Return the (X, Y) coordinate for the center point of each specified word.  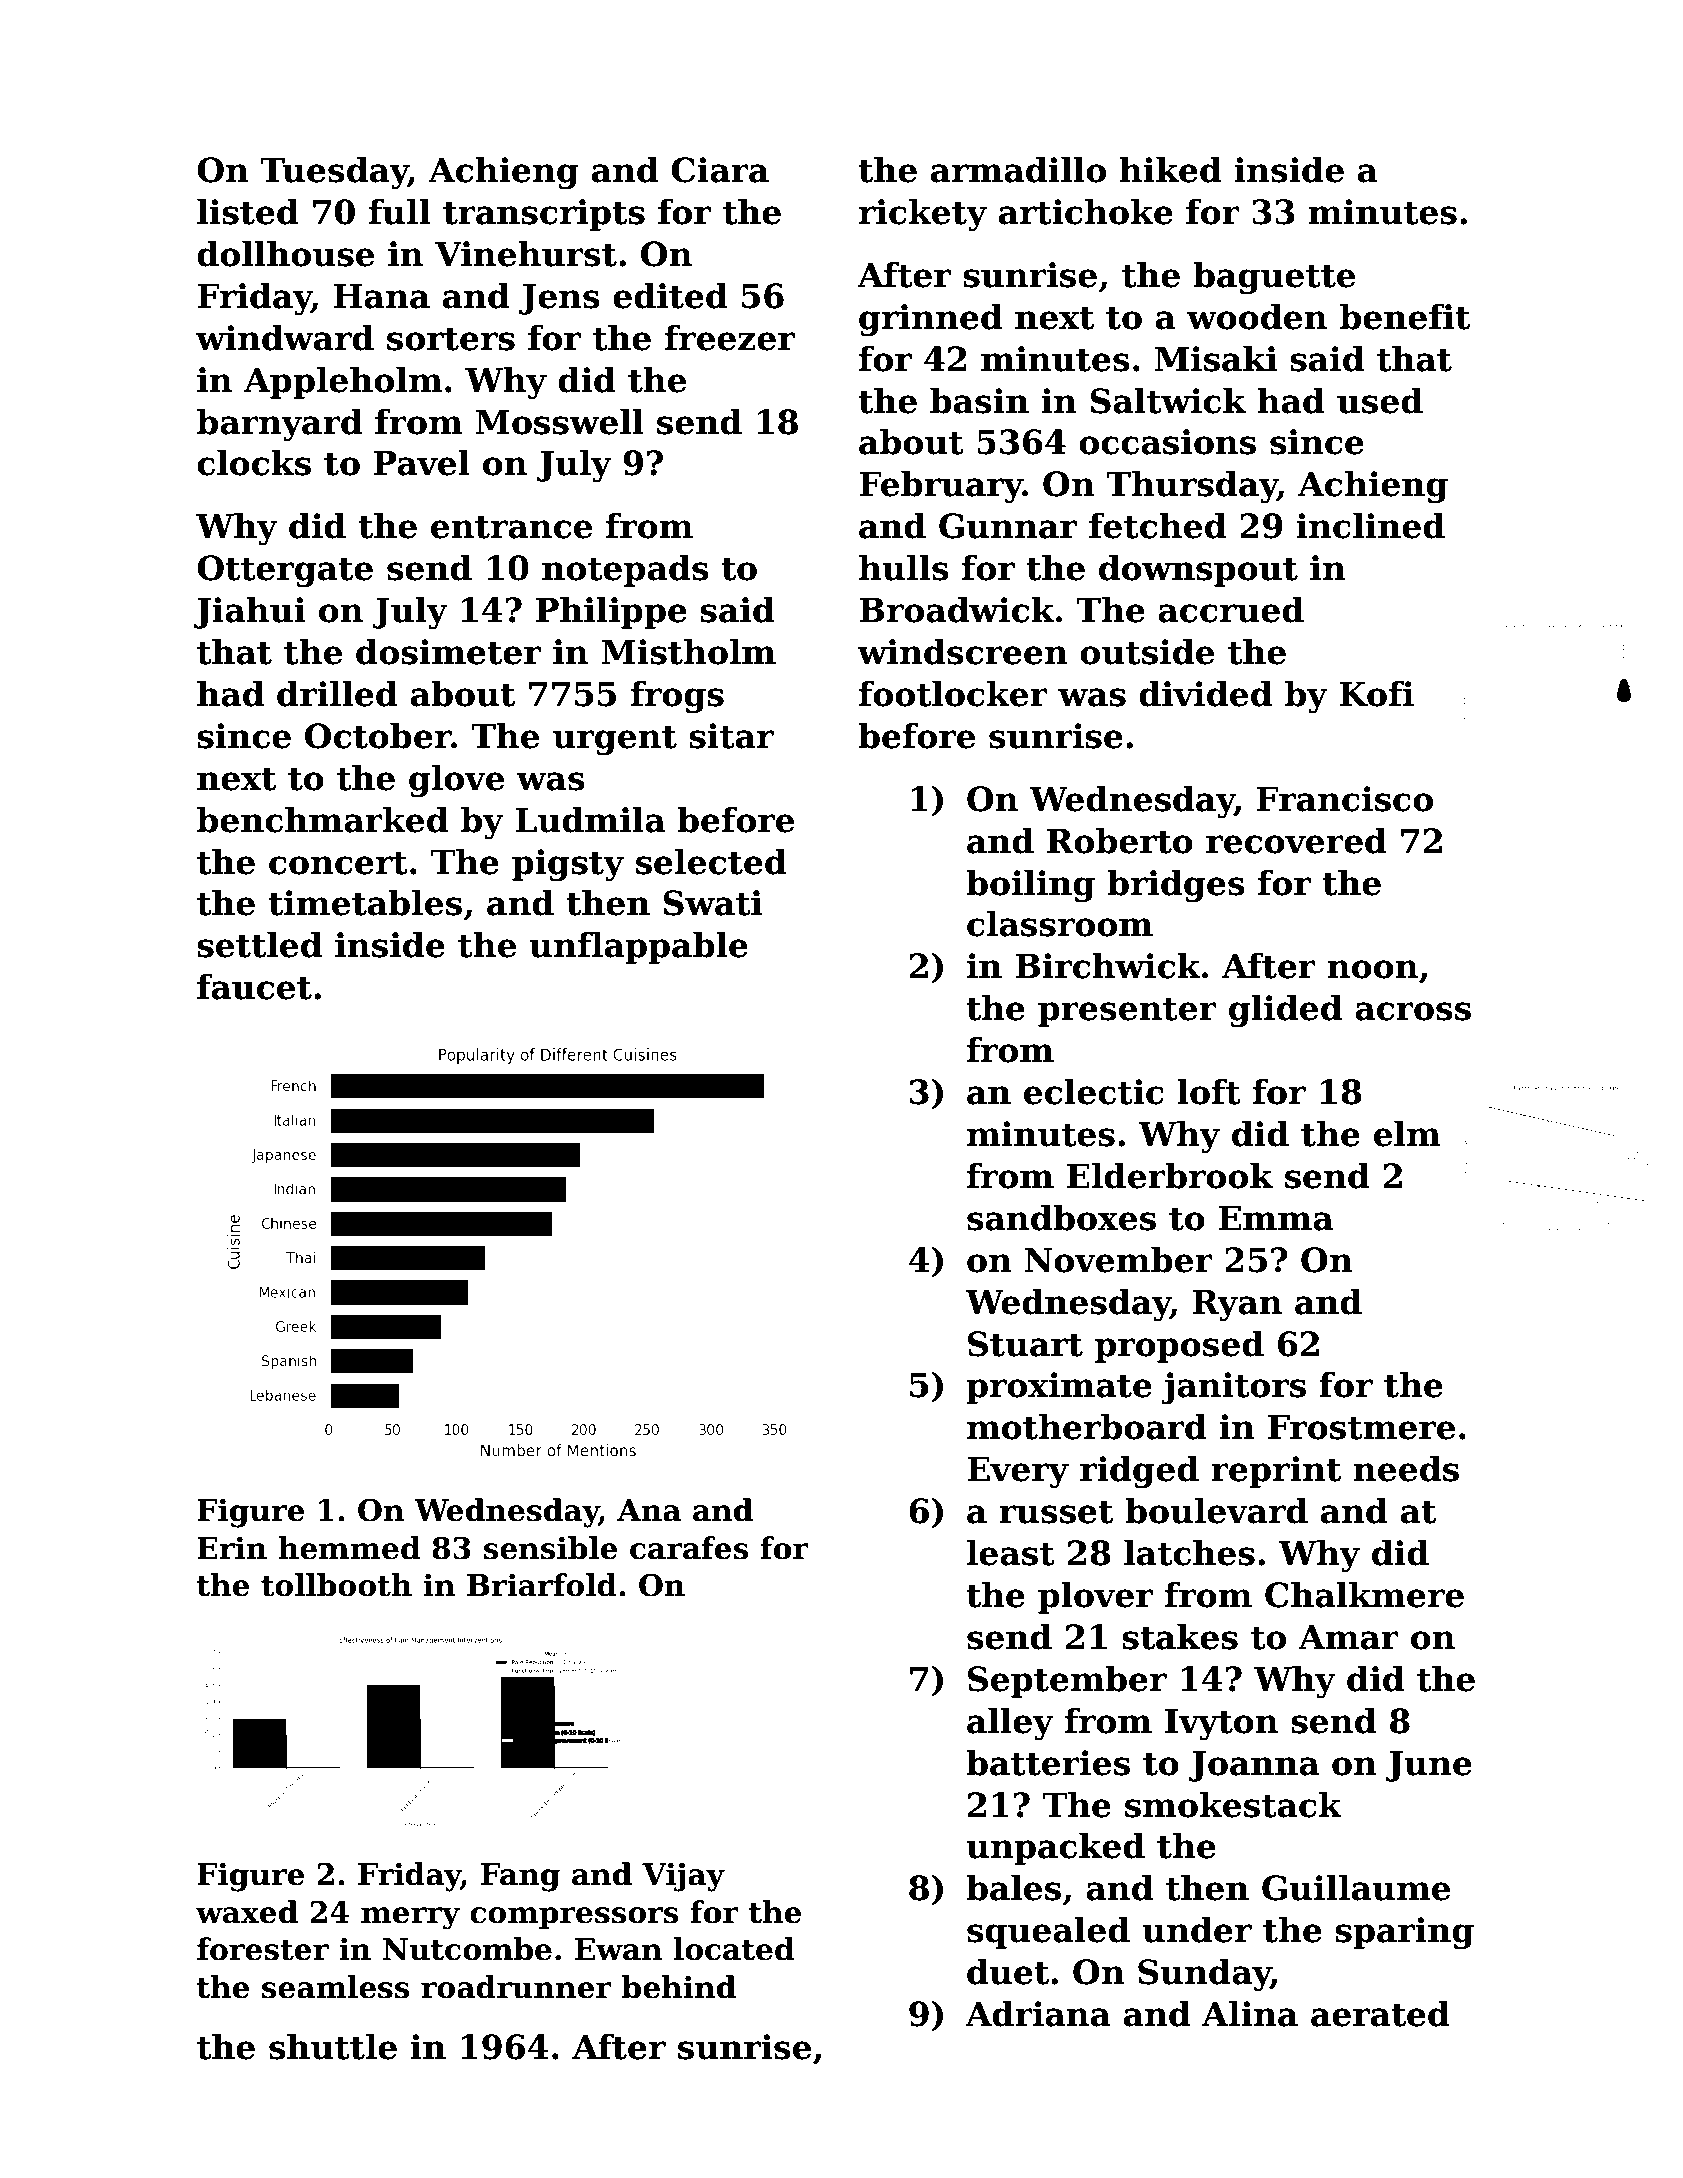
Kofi (1376, 693)
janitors (1234, 1388)
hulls (904, 567)
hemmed (349, 1548)
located (734, 1949)
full (400, 211)
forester (263, 1949)
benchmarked (322, 819)
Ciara (720, 170)
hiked (1170, 169)
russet (1056, 1512)
